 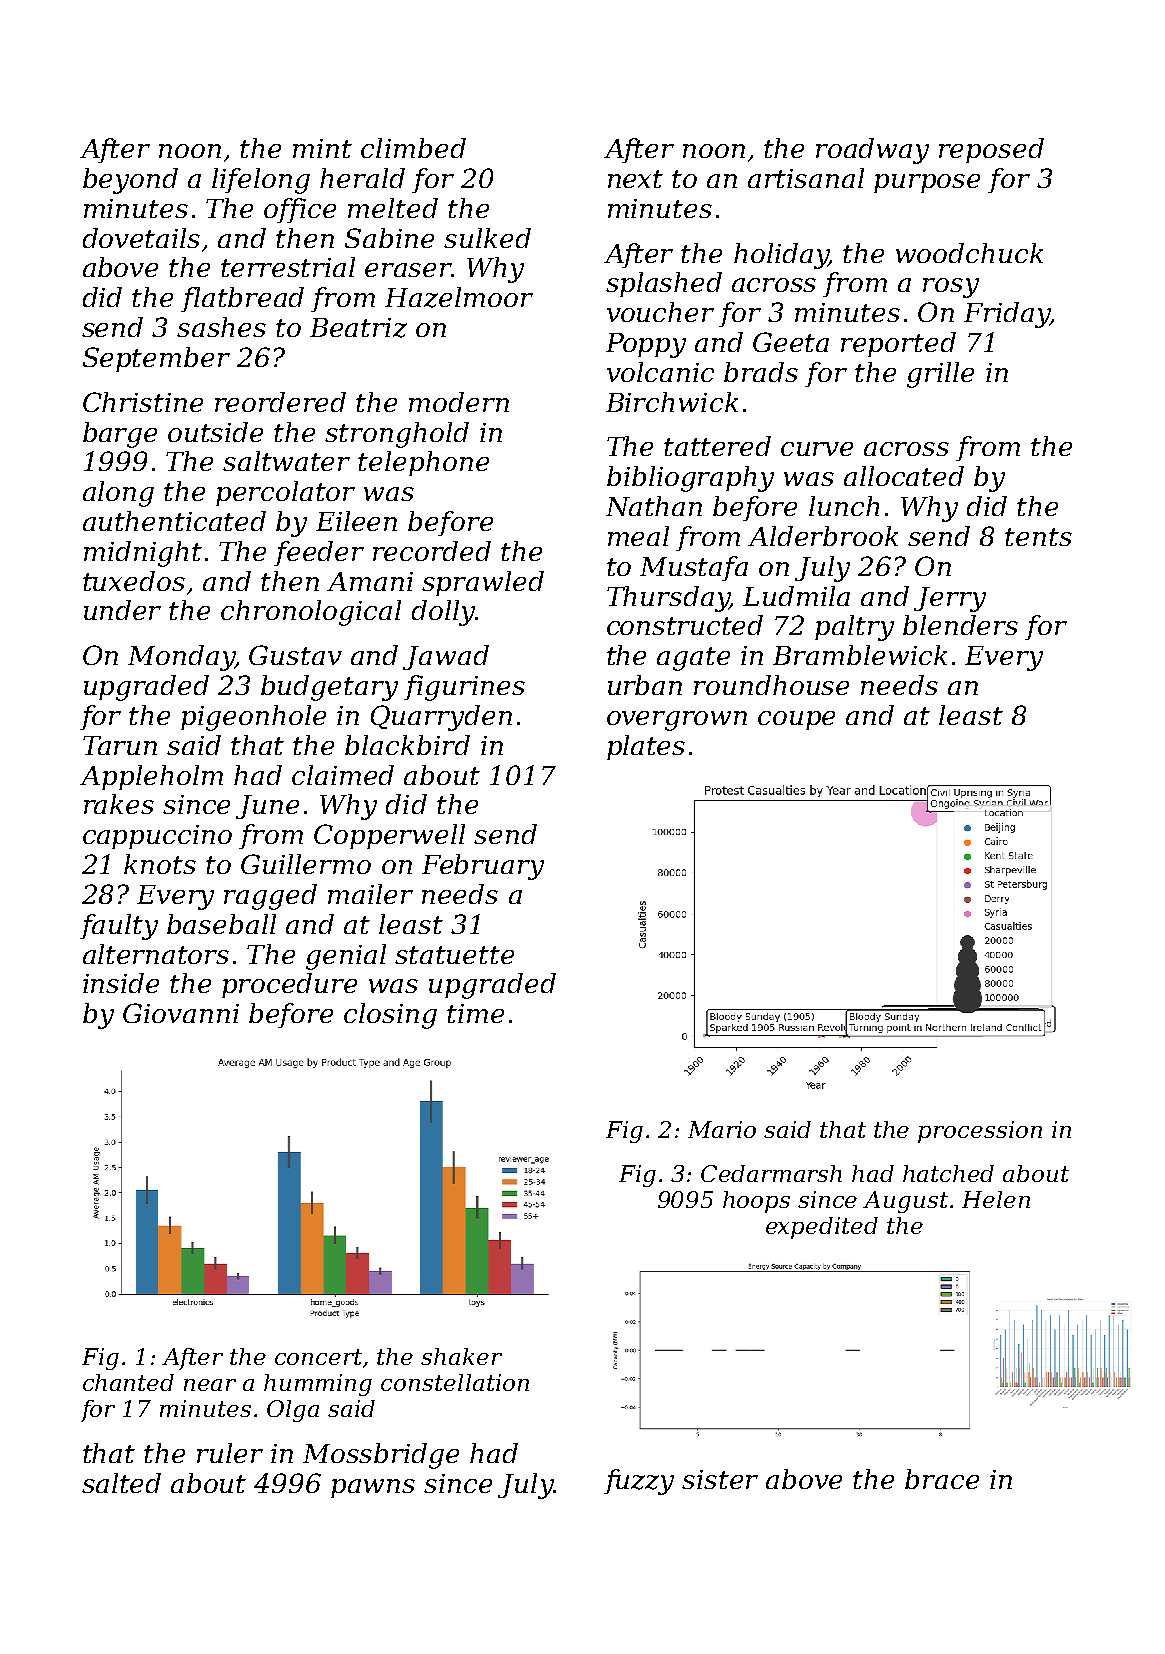 What do you see at coordinates (796, 596) in the screenshot?
I see `Ludmila` at bounding box center [796, 596].
